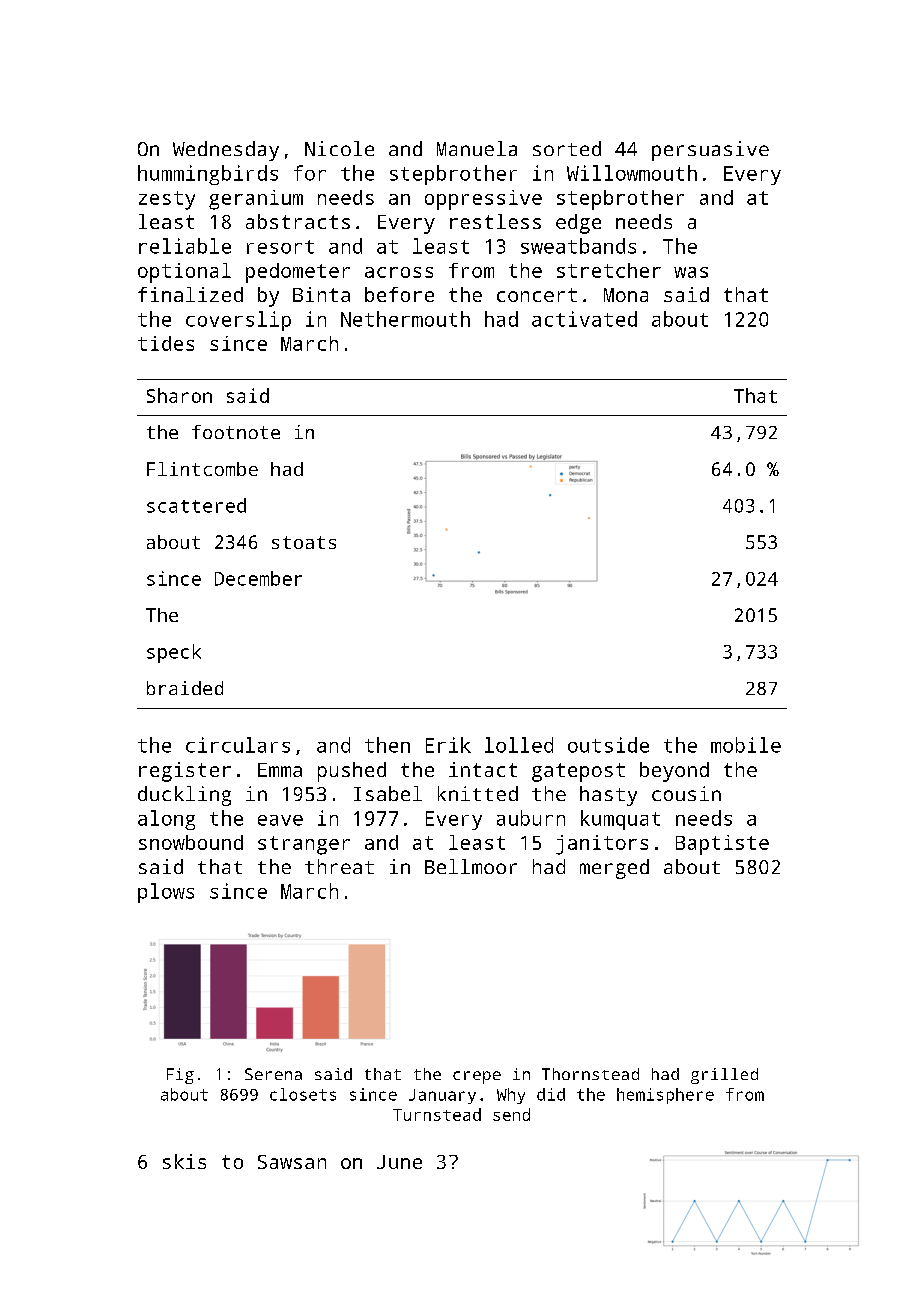 This screenshot has height=1314, width=924. I want to click on grilled, so click(724, 1076).
